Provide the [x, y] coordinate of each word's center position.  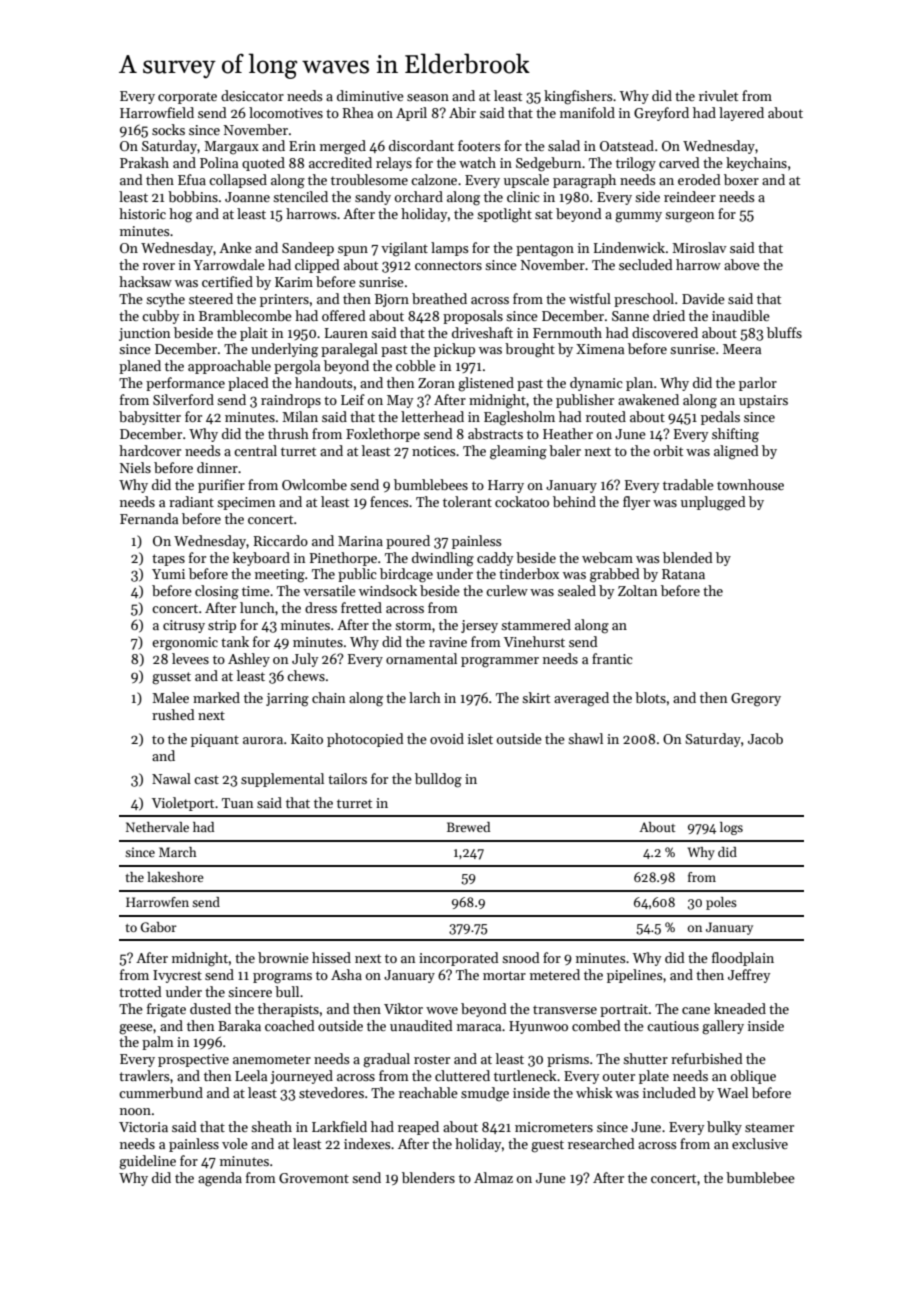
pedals [720, 418]
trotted [140, 991]
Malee [170, 697]
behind [574, 501]
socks [168, 129]
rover [159, 266]
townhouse [750, 484]
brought [530, 350]
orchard [419, 196]
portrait [624, 1010]
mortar [504, 975]
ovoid [447, 738]
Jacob [765, 738]
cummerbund [161, 1092]
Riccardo [281, 540]
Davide [703, 298]
